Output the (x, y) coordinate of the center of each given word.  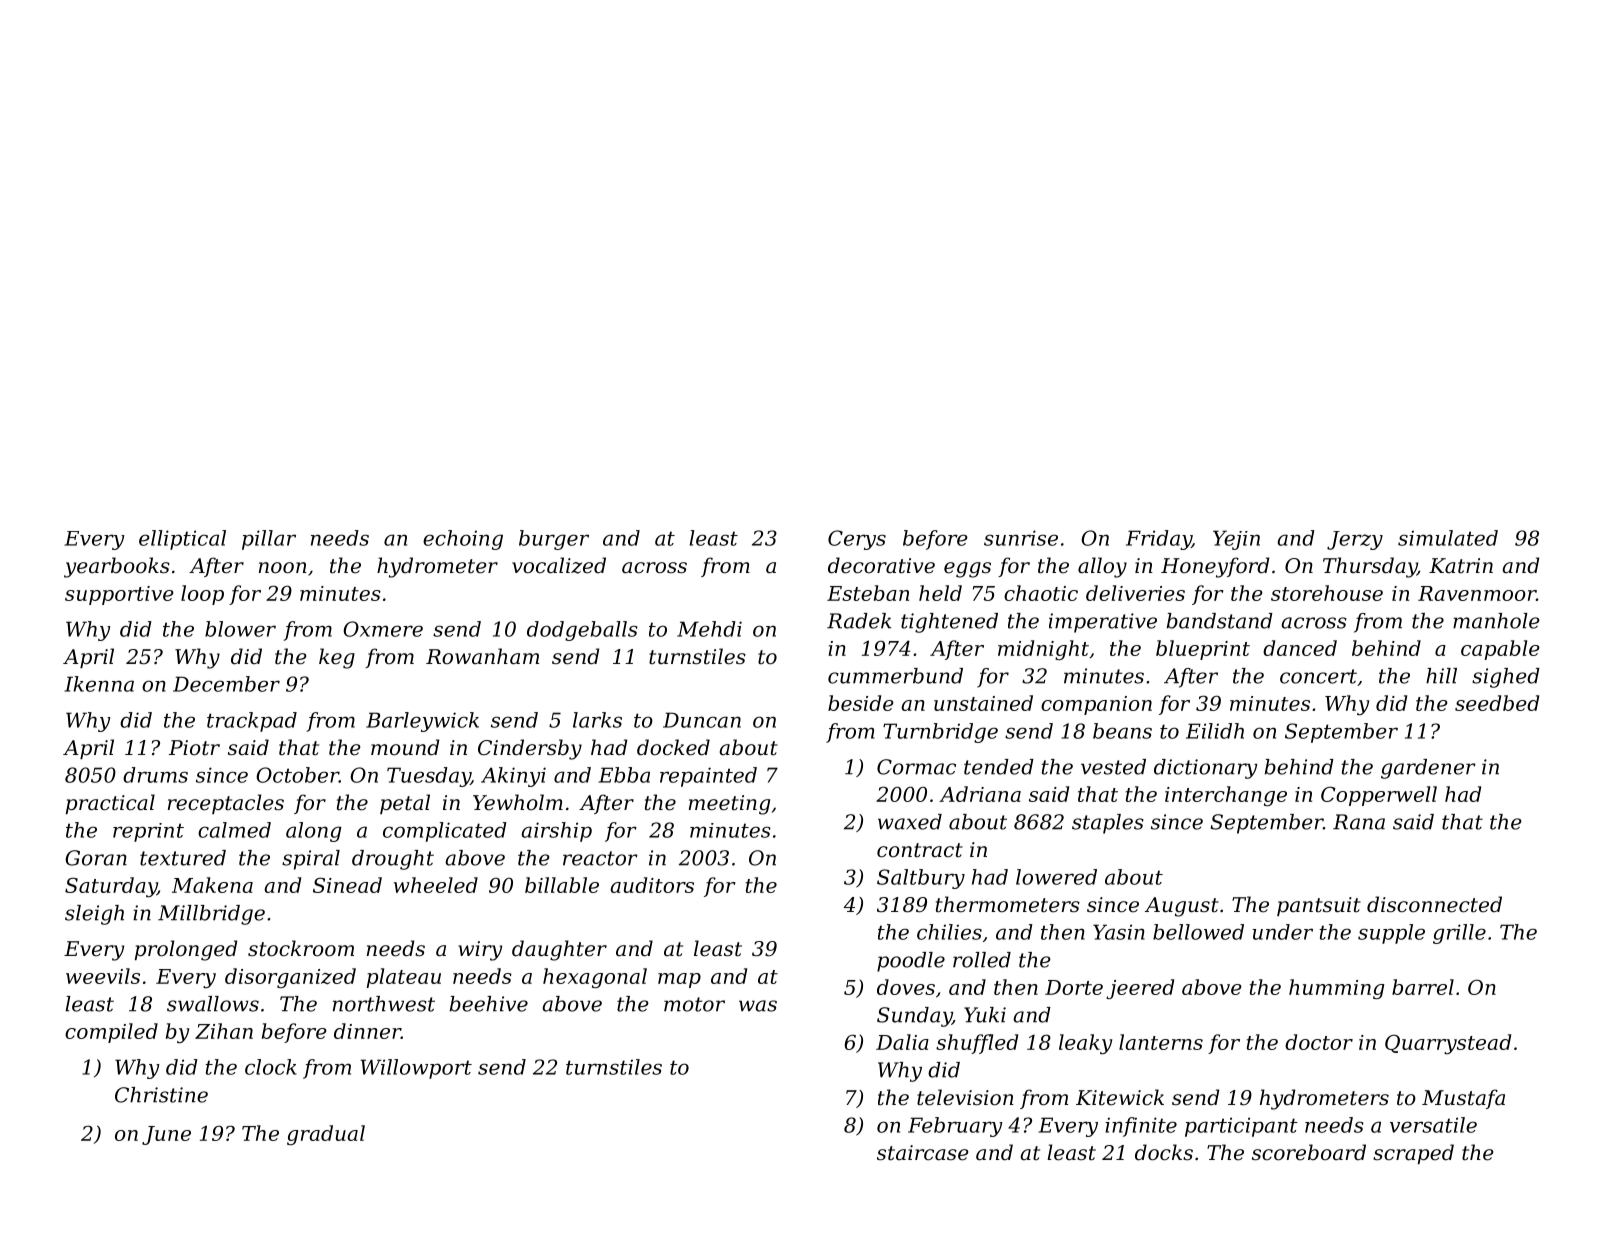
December (226, 684)
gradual (326, 1135)
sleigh (94, 915)
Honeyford (1215, 567)
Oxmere (383, 629)
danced (1300, 648)
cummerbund (895, 676)
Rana (1359, 822)
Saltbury (921, 879)
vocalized (559, 565)
